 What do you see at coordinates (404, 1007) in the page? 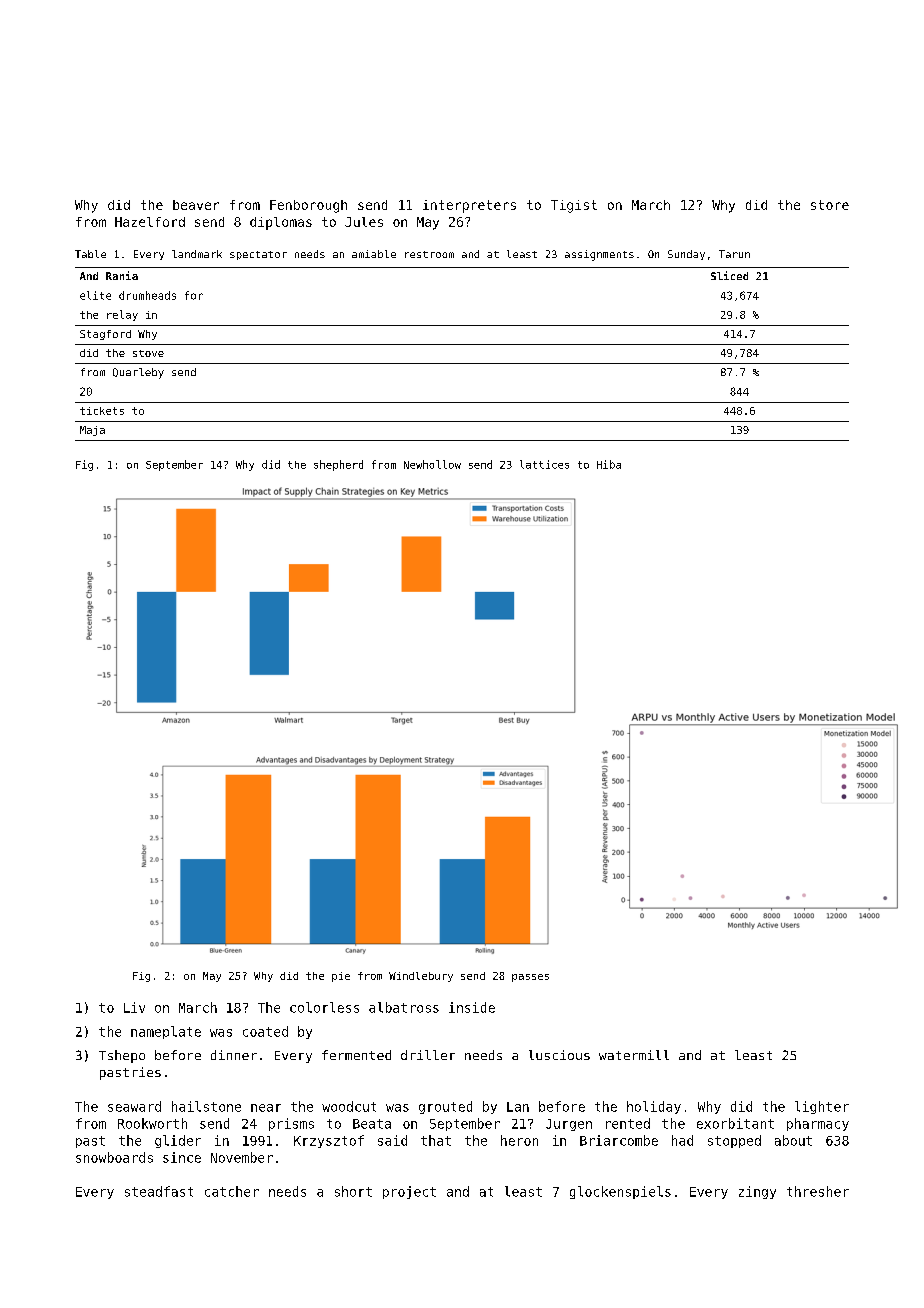
I see `albatross` at bounding box center [404, 1007].
